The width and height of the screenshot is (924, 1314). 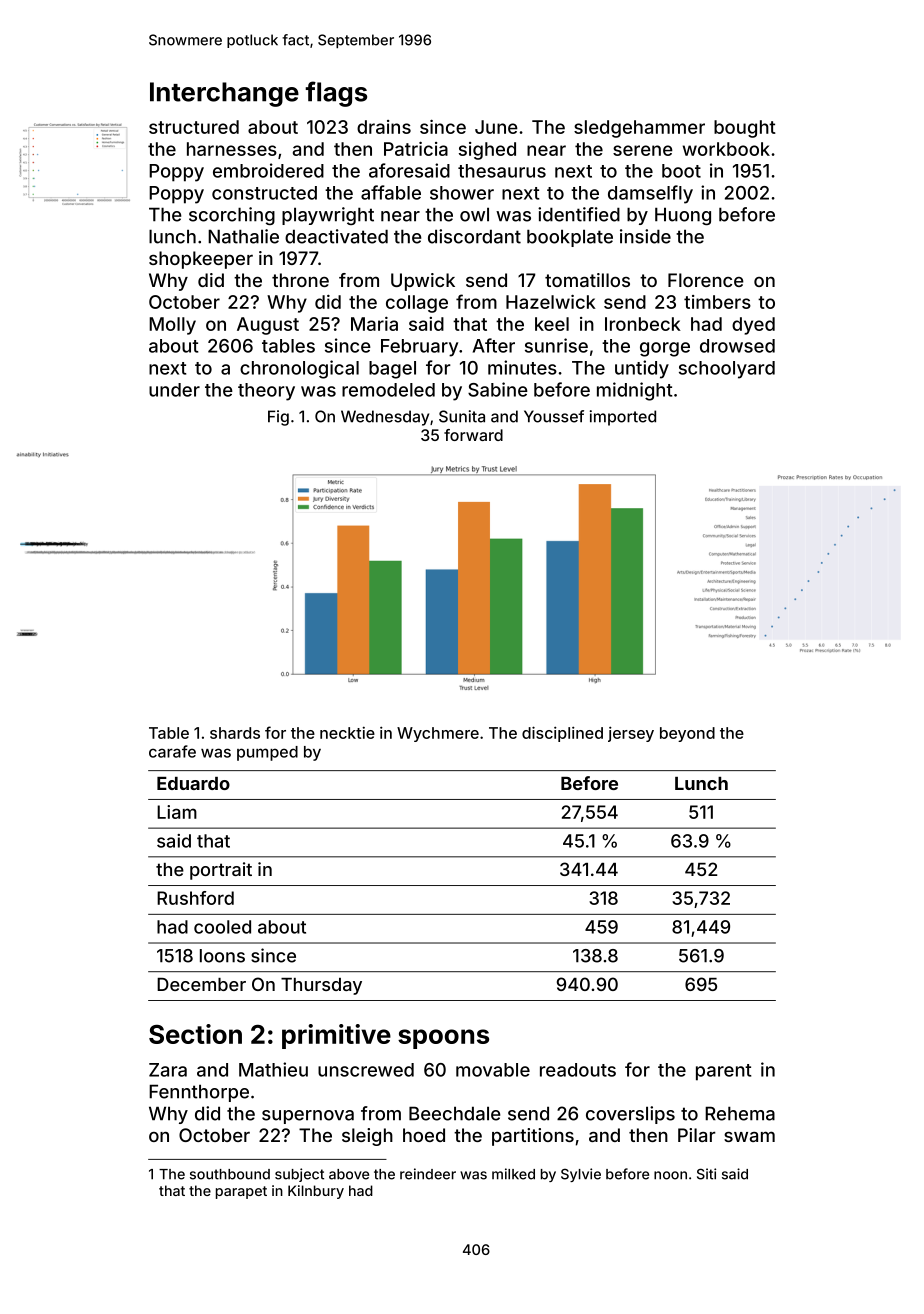 What do you see at coordinates (443, 1039) in the screenshot?
I see `spoons` at bounding box center [443, 1039].
